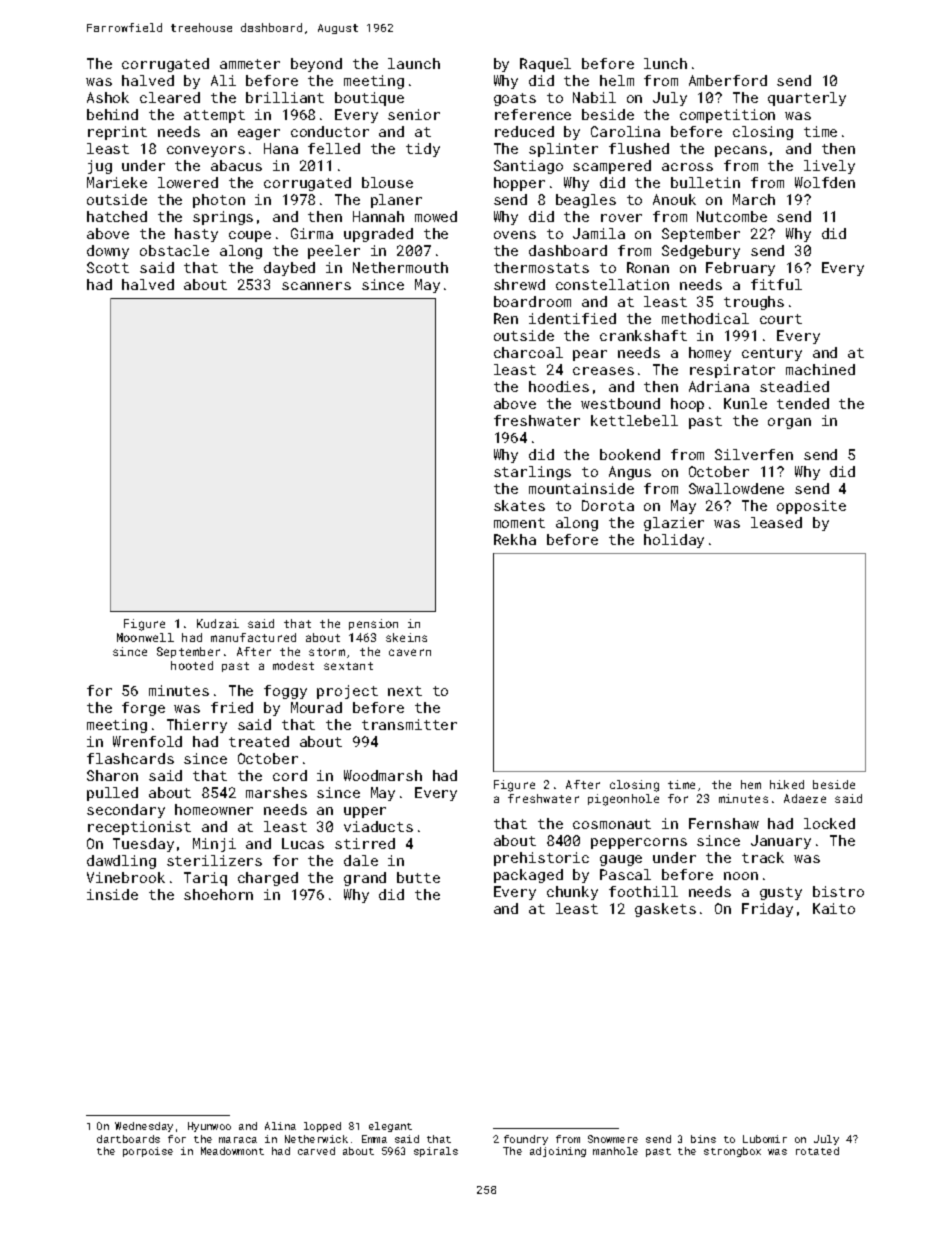  I want to click on manufactured, so click(253, 637).
